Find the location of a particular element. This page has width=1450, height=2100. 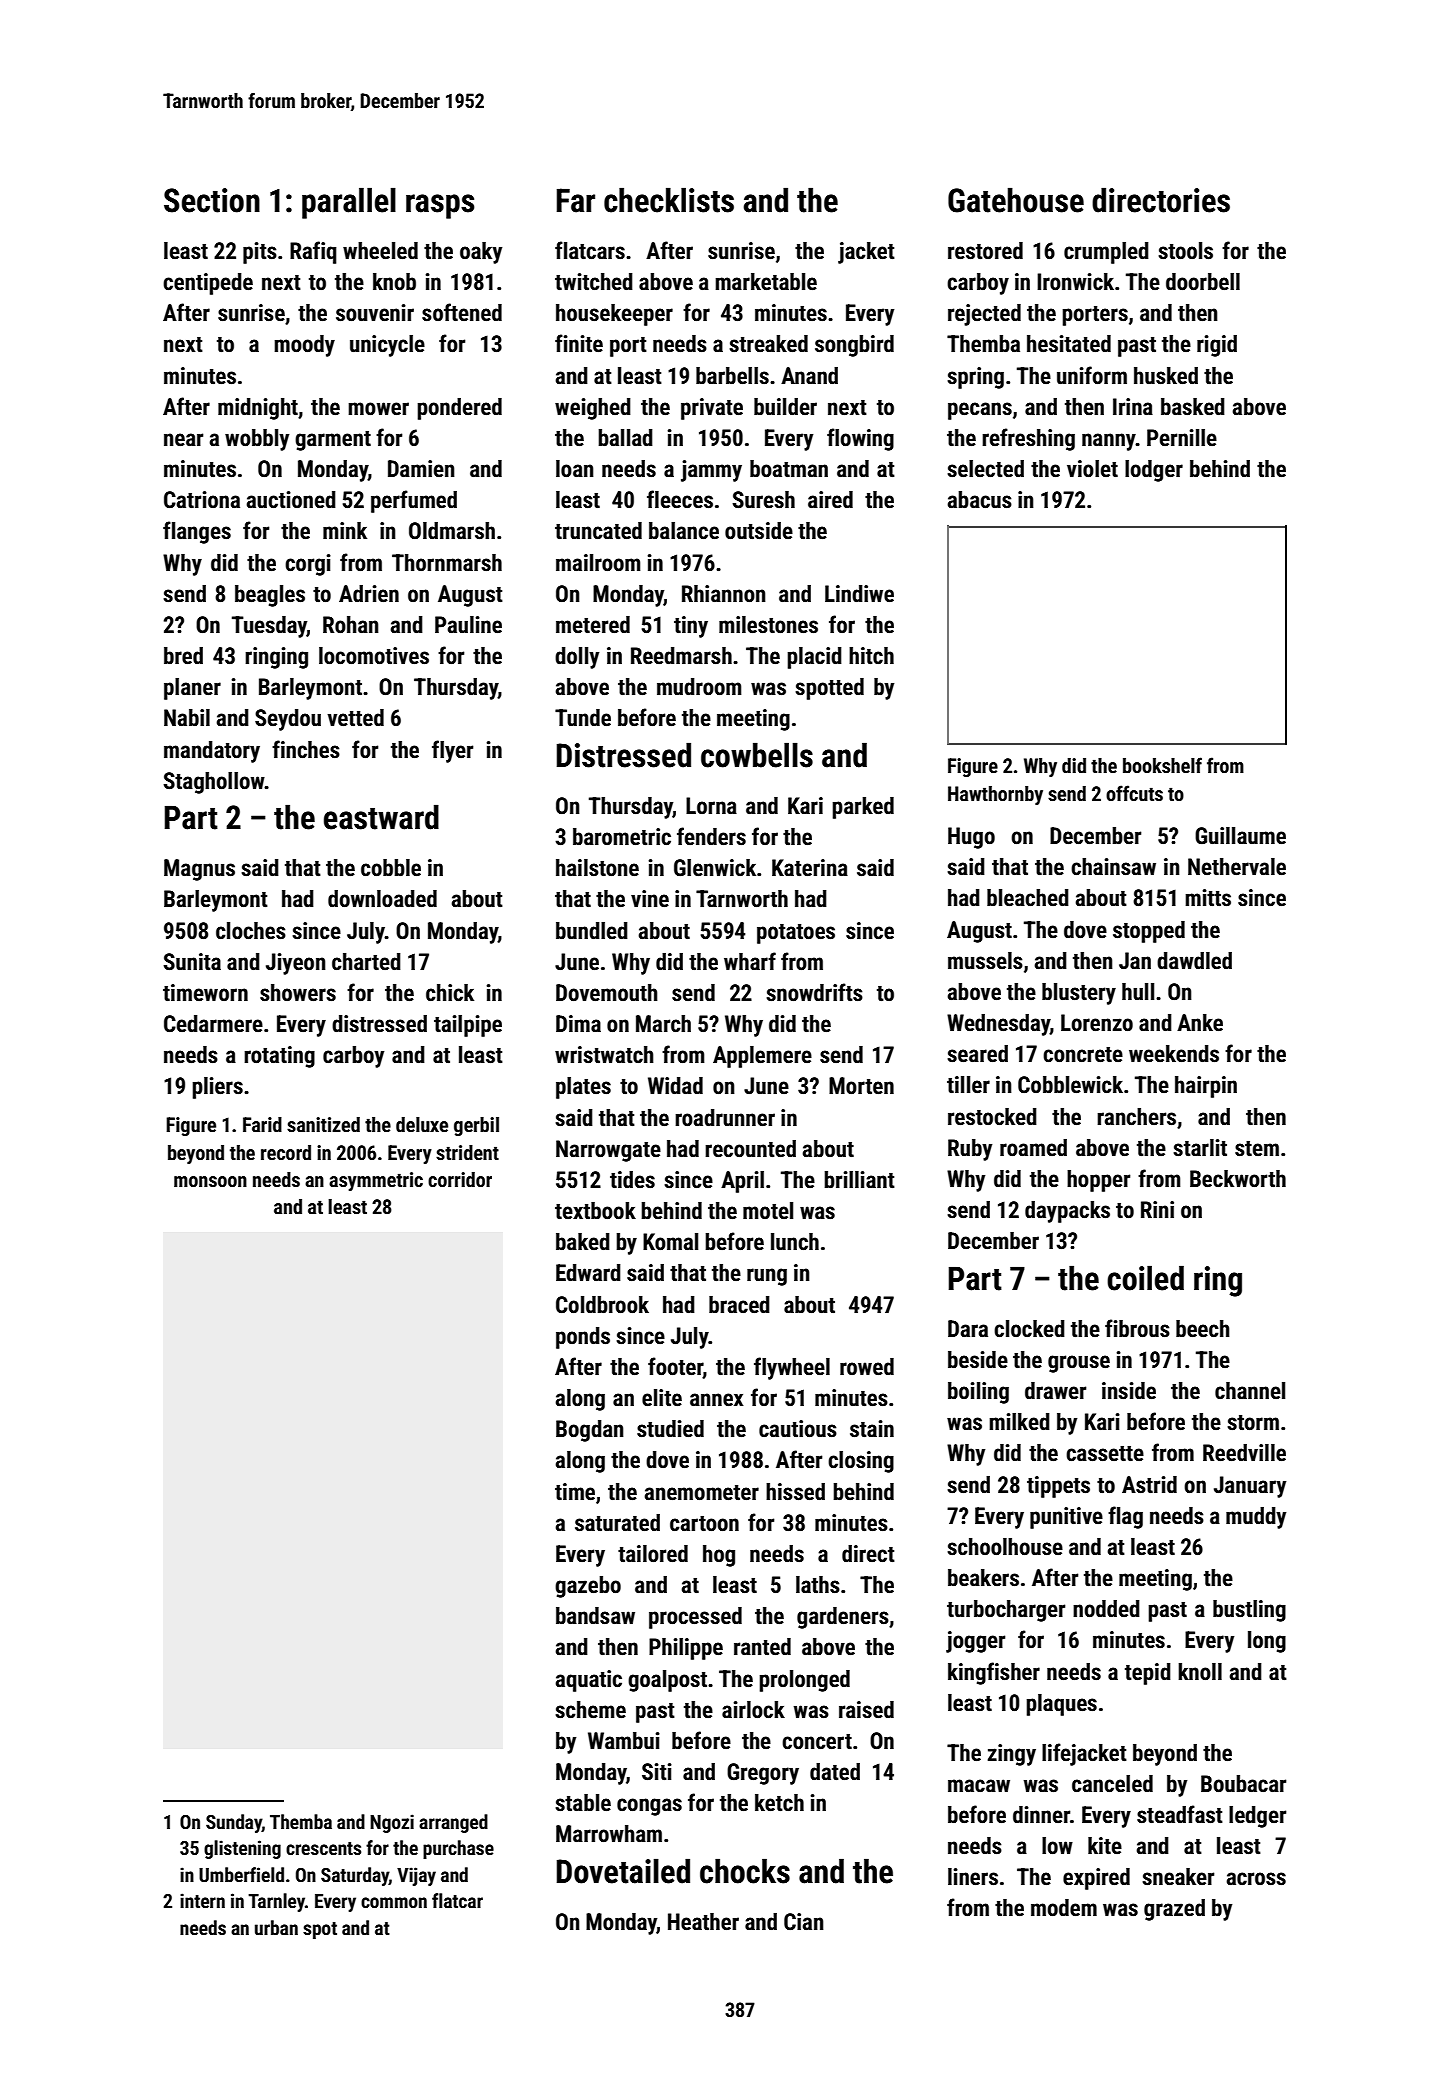

twitched is located at coordinates (594, 282).
